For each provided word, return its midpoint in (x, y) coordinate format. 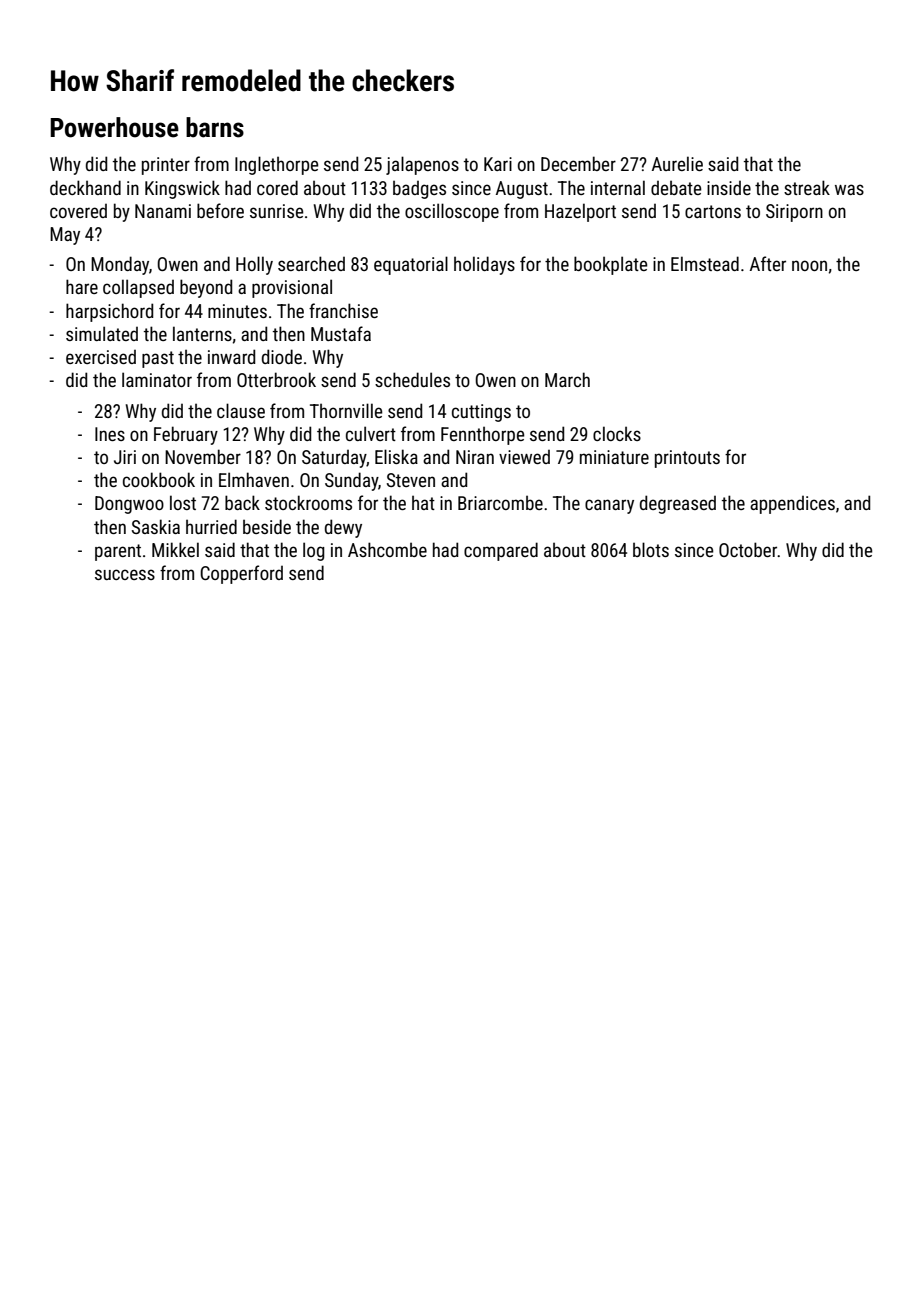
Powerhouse (114, 127)
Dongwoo (129, 505)
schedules (412, 379)
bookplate (610, 265)
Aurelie (677, 163)
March (567, 379)
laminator (157, 379)
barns (215, 127)
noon (809, 265)
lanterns (202, 333)
